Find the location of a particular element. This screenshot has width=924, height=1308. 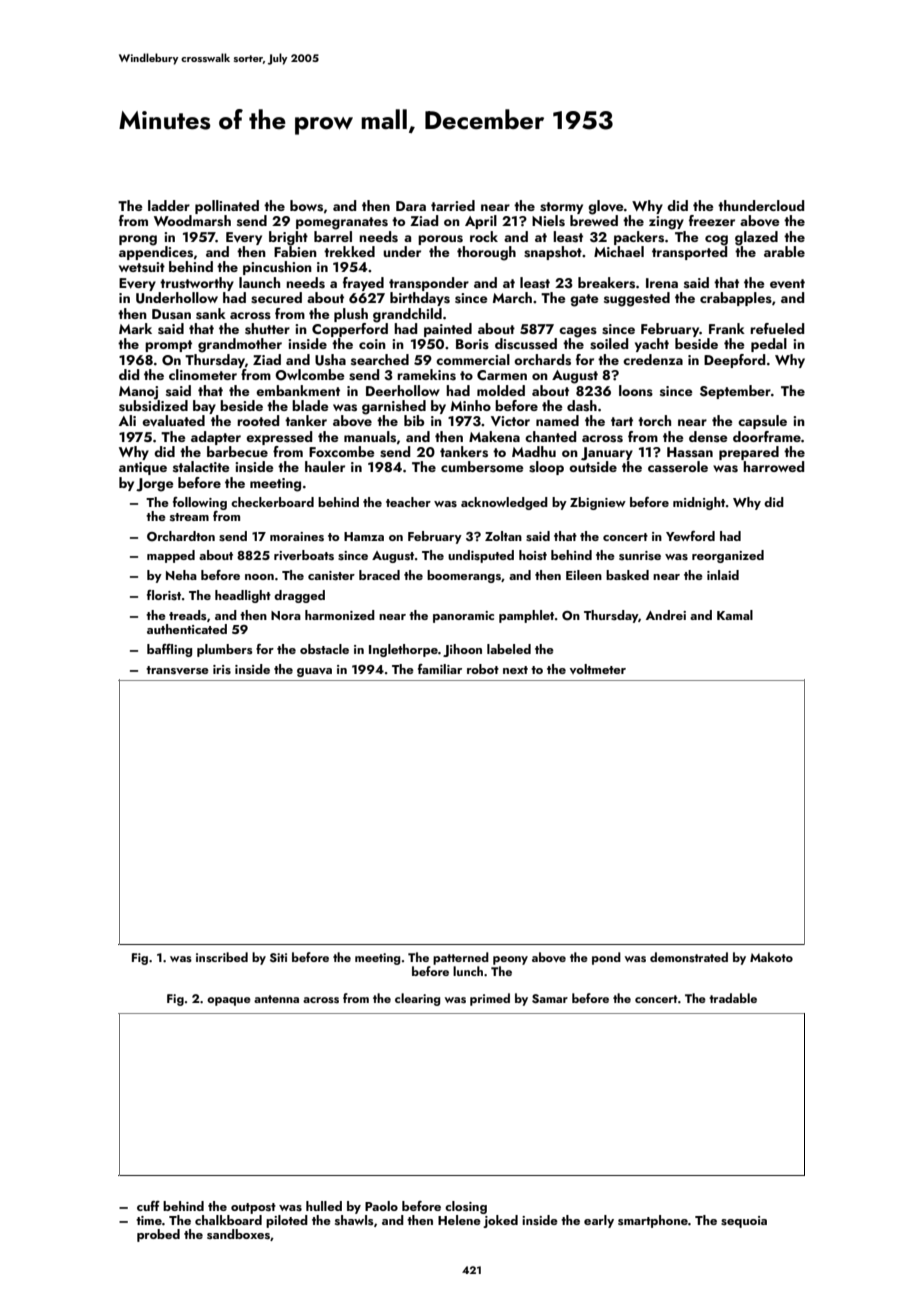

peony is located at coordinates (510, 960).
